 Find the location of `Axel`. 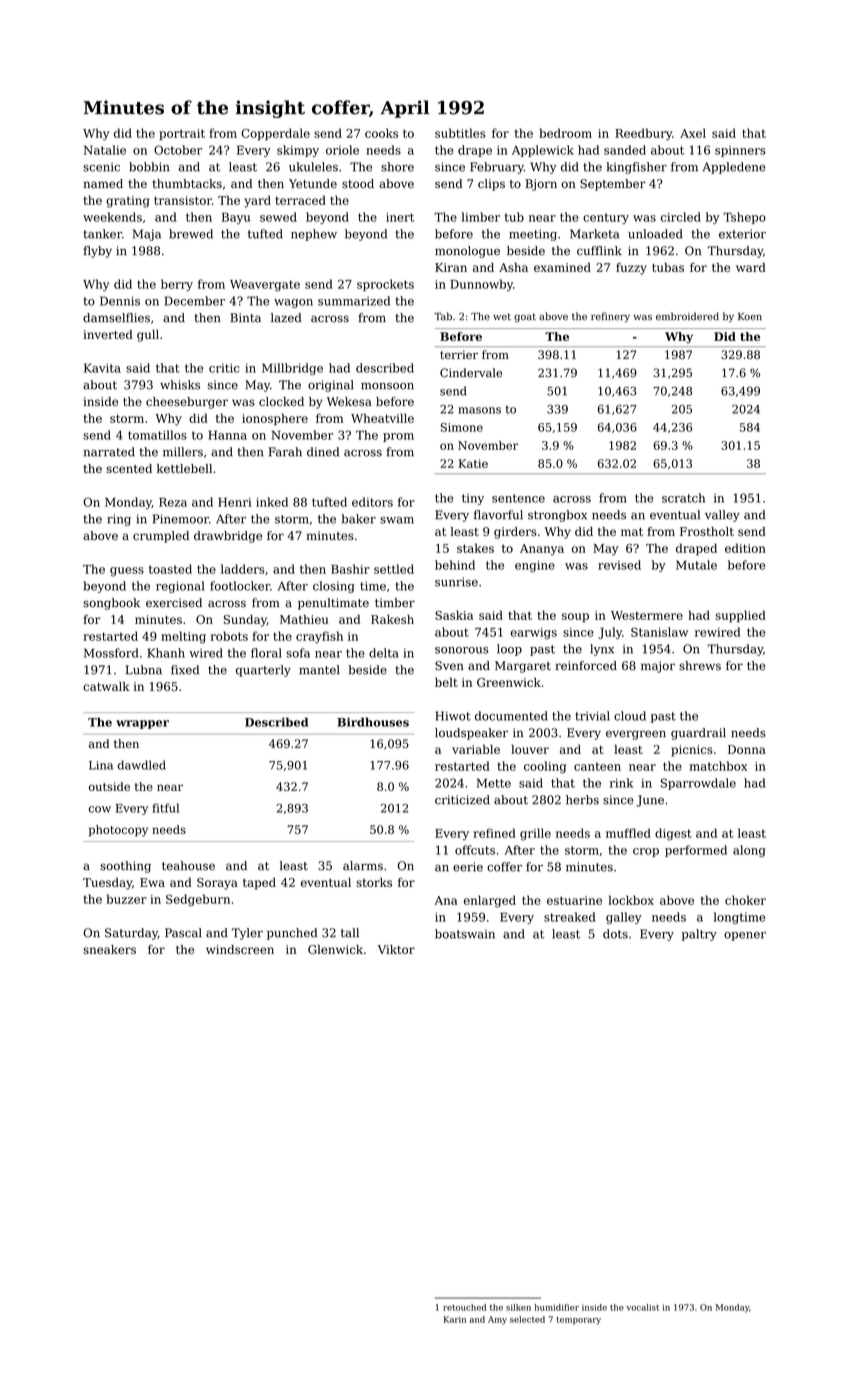

Axel is located at coordinates (693, 133).
